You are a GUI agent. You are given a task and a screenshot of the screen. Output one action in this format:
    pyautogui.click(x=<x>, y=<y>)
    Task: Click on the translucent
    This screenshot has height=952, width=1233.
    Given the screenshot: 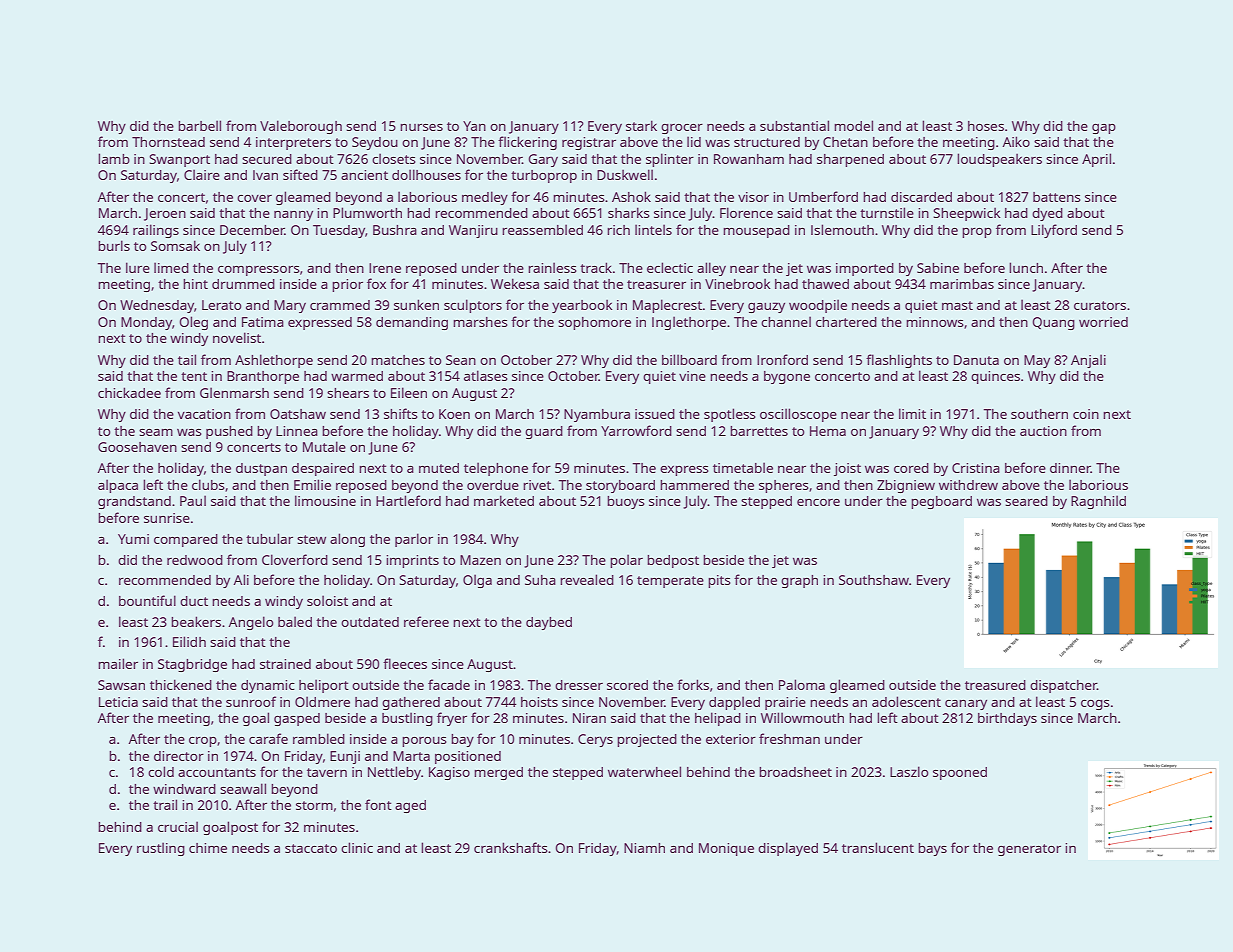 What is the action you would take?
    pyautogui.click(x=878, y=847)
